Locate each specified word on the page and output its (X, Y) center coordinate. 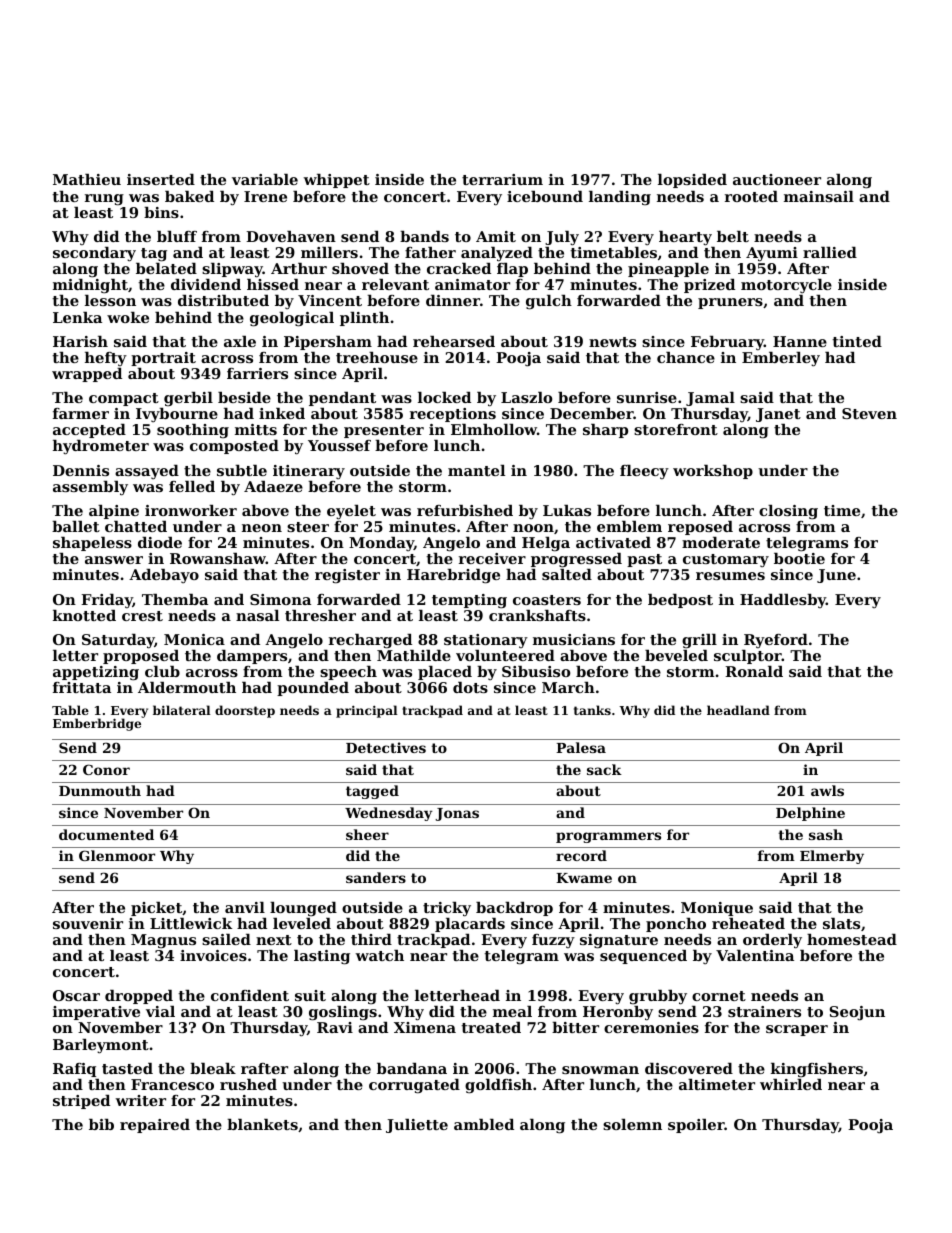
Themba (175, 599)
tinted (857, 341)
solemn (632, 1124)
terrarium (502, 179)
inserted (161, 179)
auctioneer (777, 179)
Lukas (567, 510)
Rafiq (74, 1070)
